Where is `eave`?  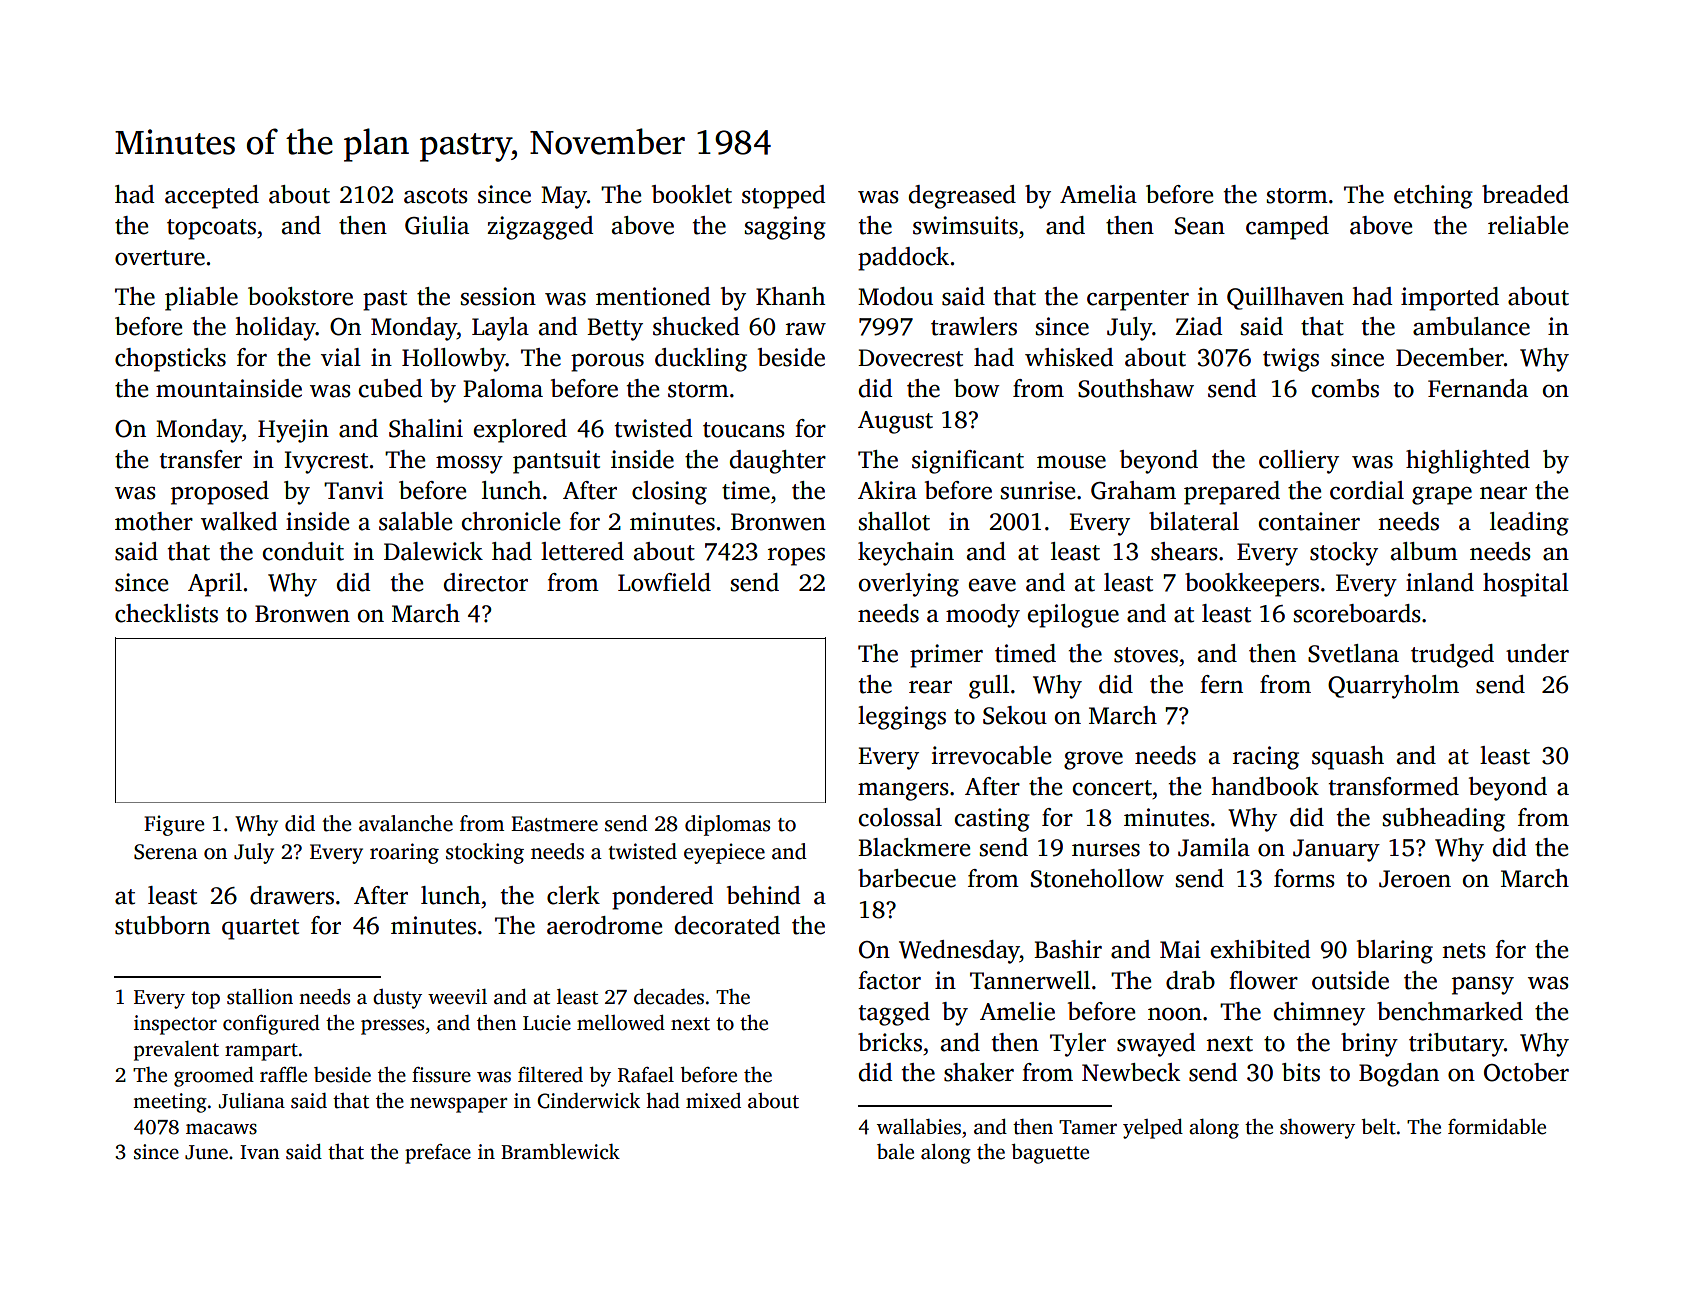
eave is located at coordinates (992, 585).
